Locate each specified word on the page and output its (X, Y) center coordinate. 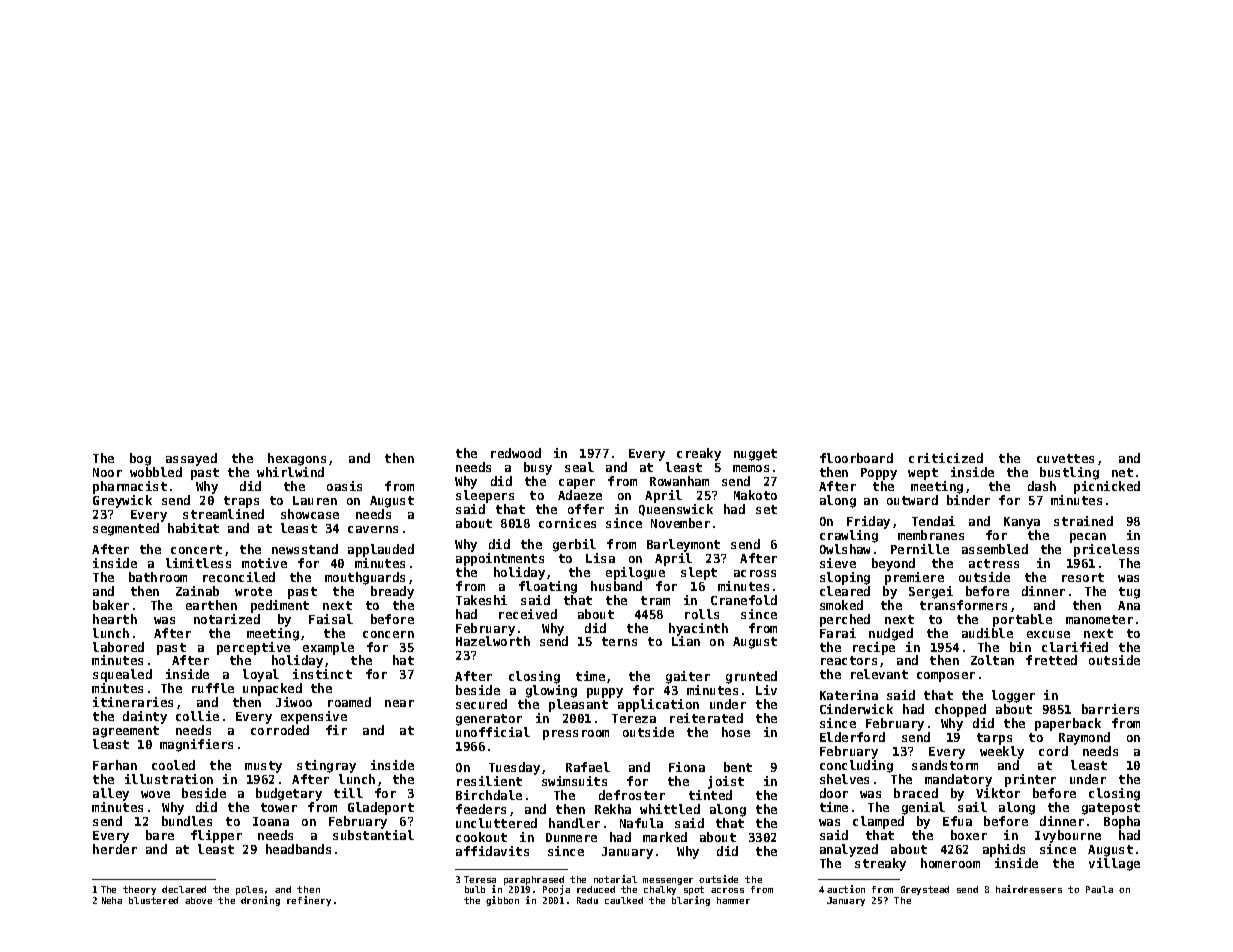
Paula (1099, 889)
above (198, 900)
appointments (500, 559)
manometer (1099, 619)
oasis (344, 486)
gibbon (502, 901)
